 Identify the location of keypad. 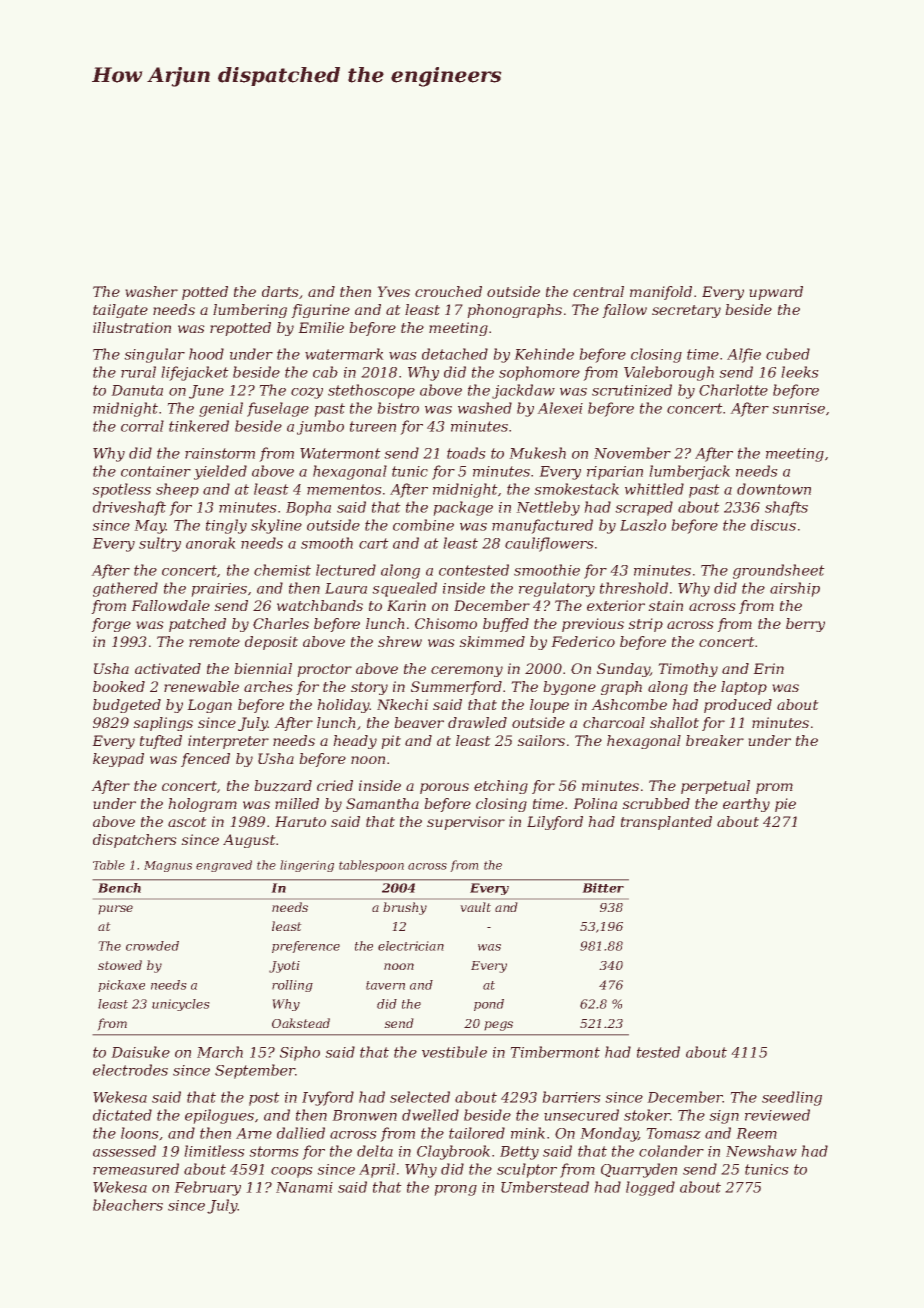
(118, 760).
